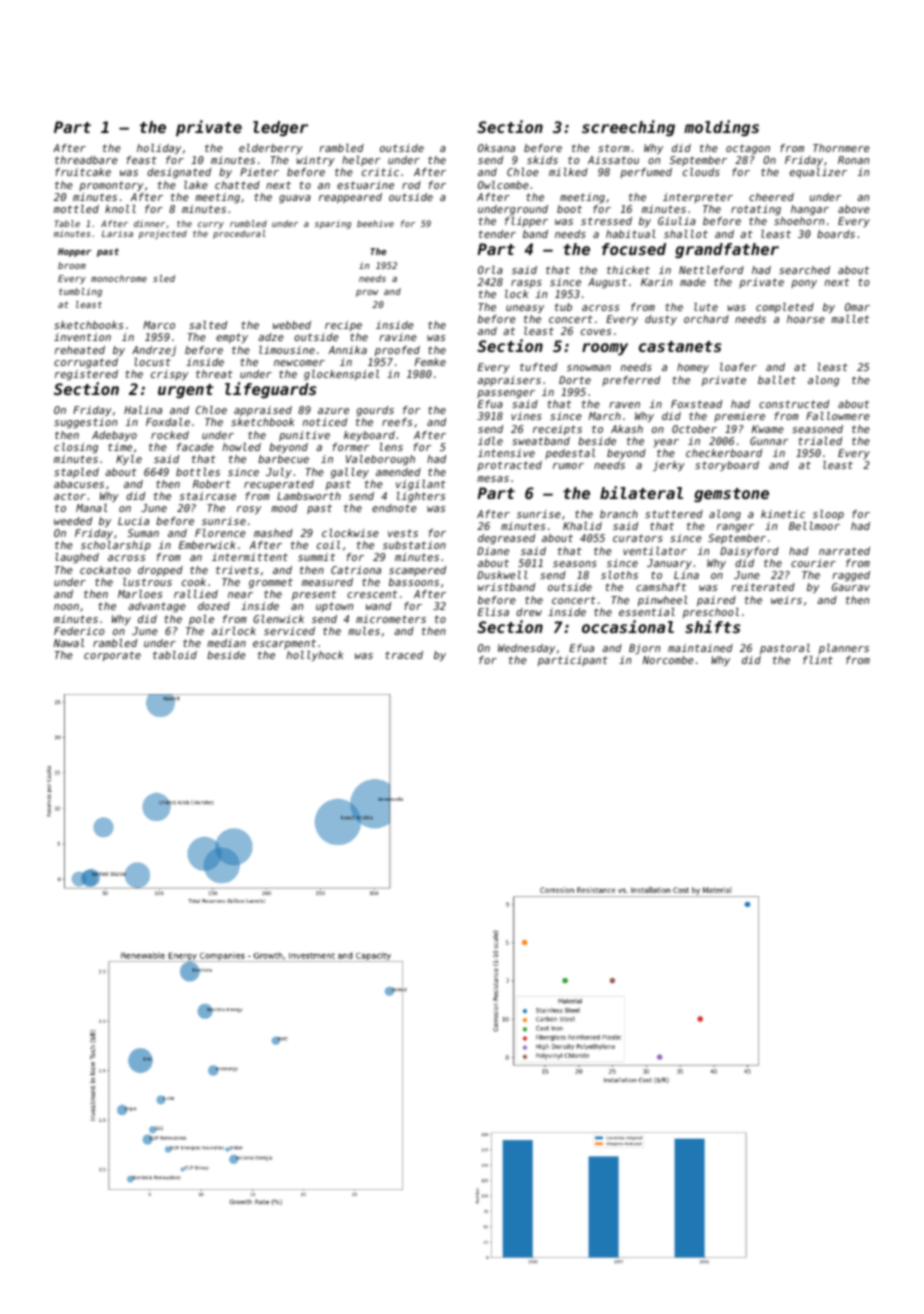 The image size is (924, 1314). What do you see at coordinates (731, 495) in the screenshot?
I see `gemstone` at bounding box center [731, 495].
